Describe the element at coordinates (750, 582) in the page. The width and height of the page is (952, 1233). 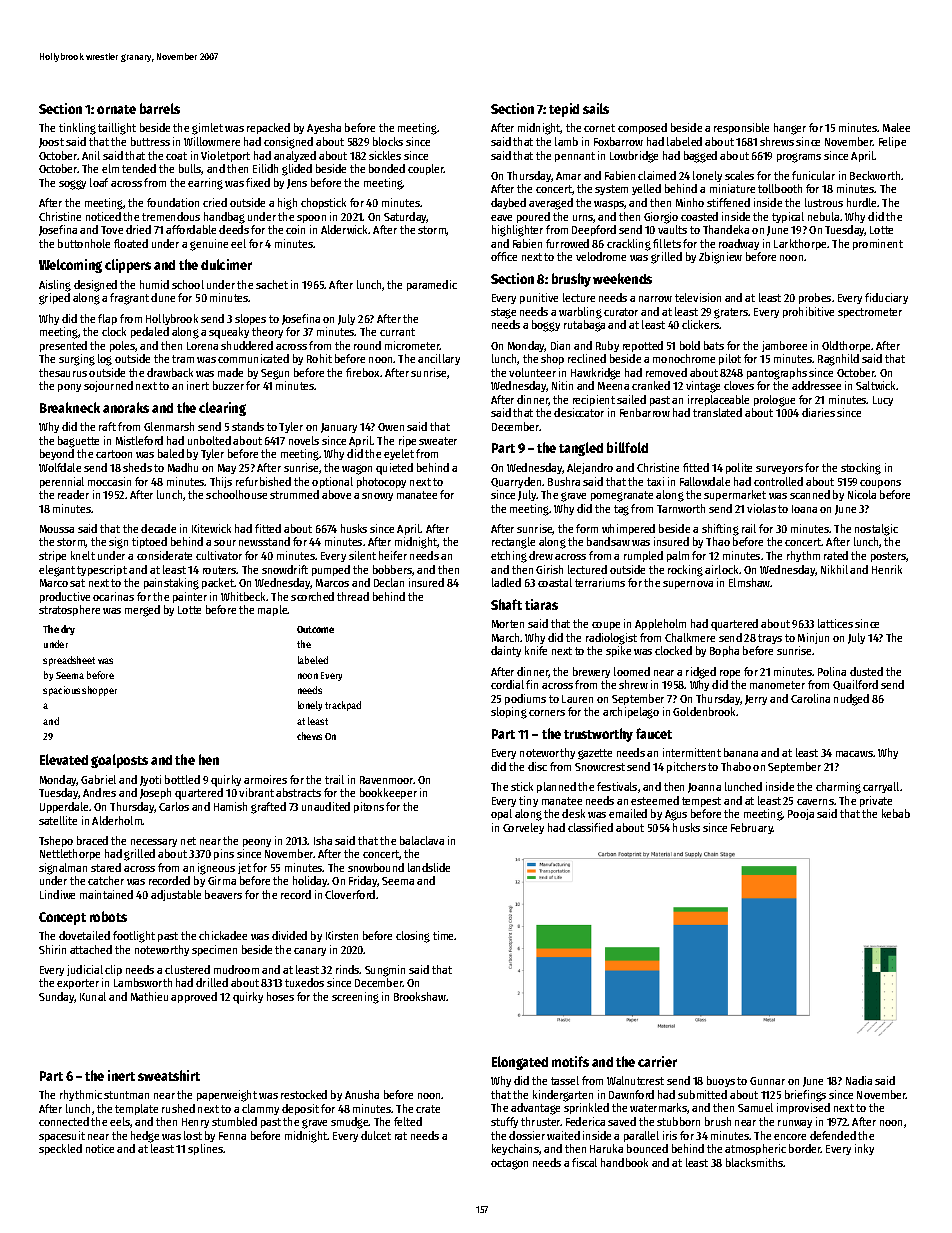
I see `Elmshaw` at that location.
